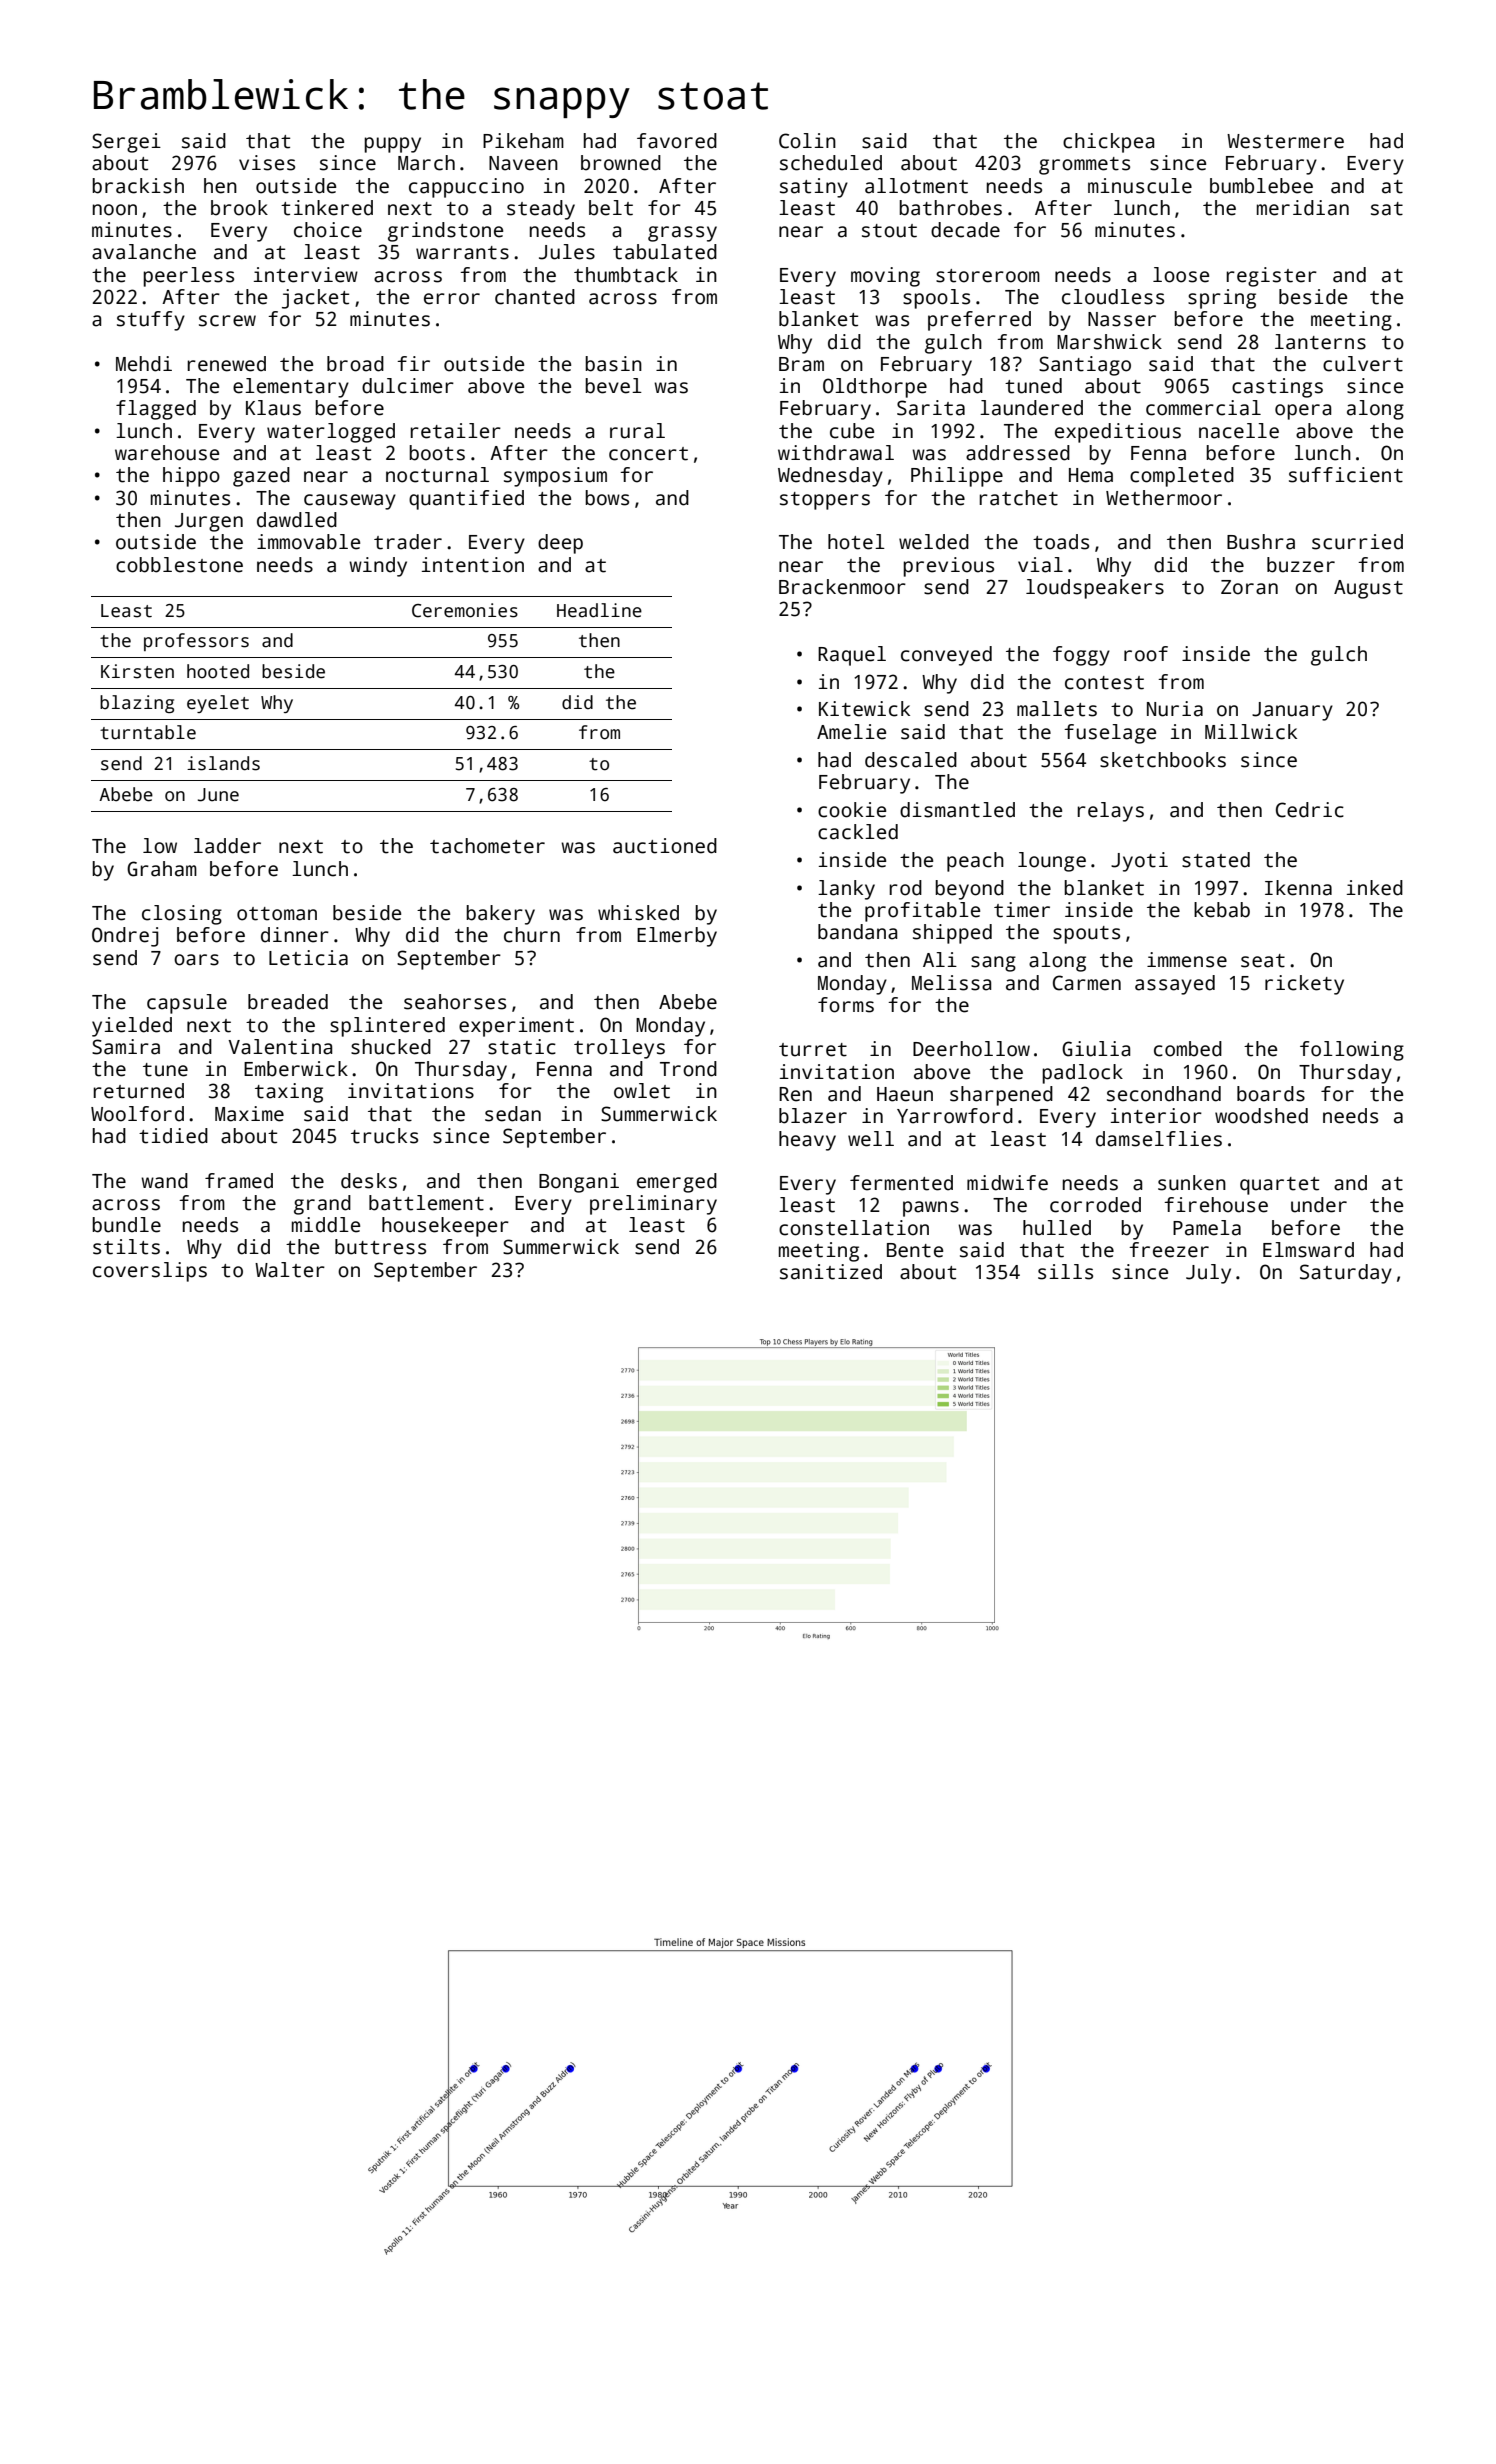 The image size is (1496, 2464). I want to click on jacket, so click(315, 299).
